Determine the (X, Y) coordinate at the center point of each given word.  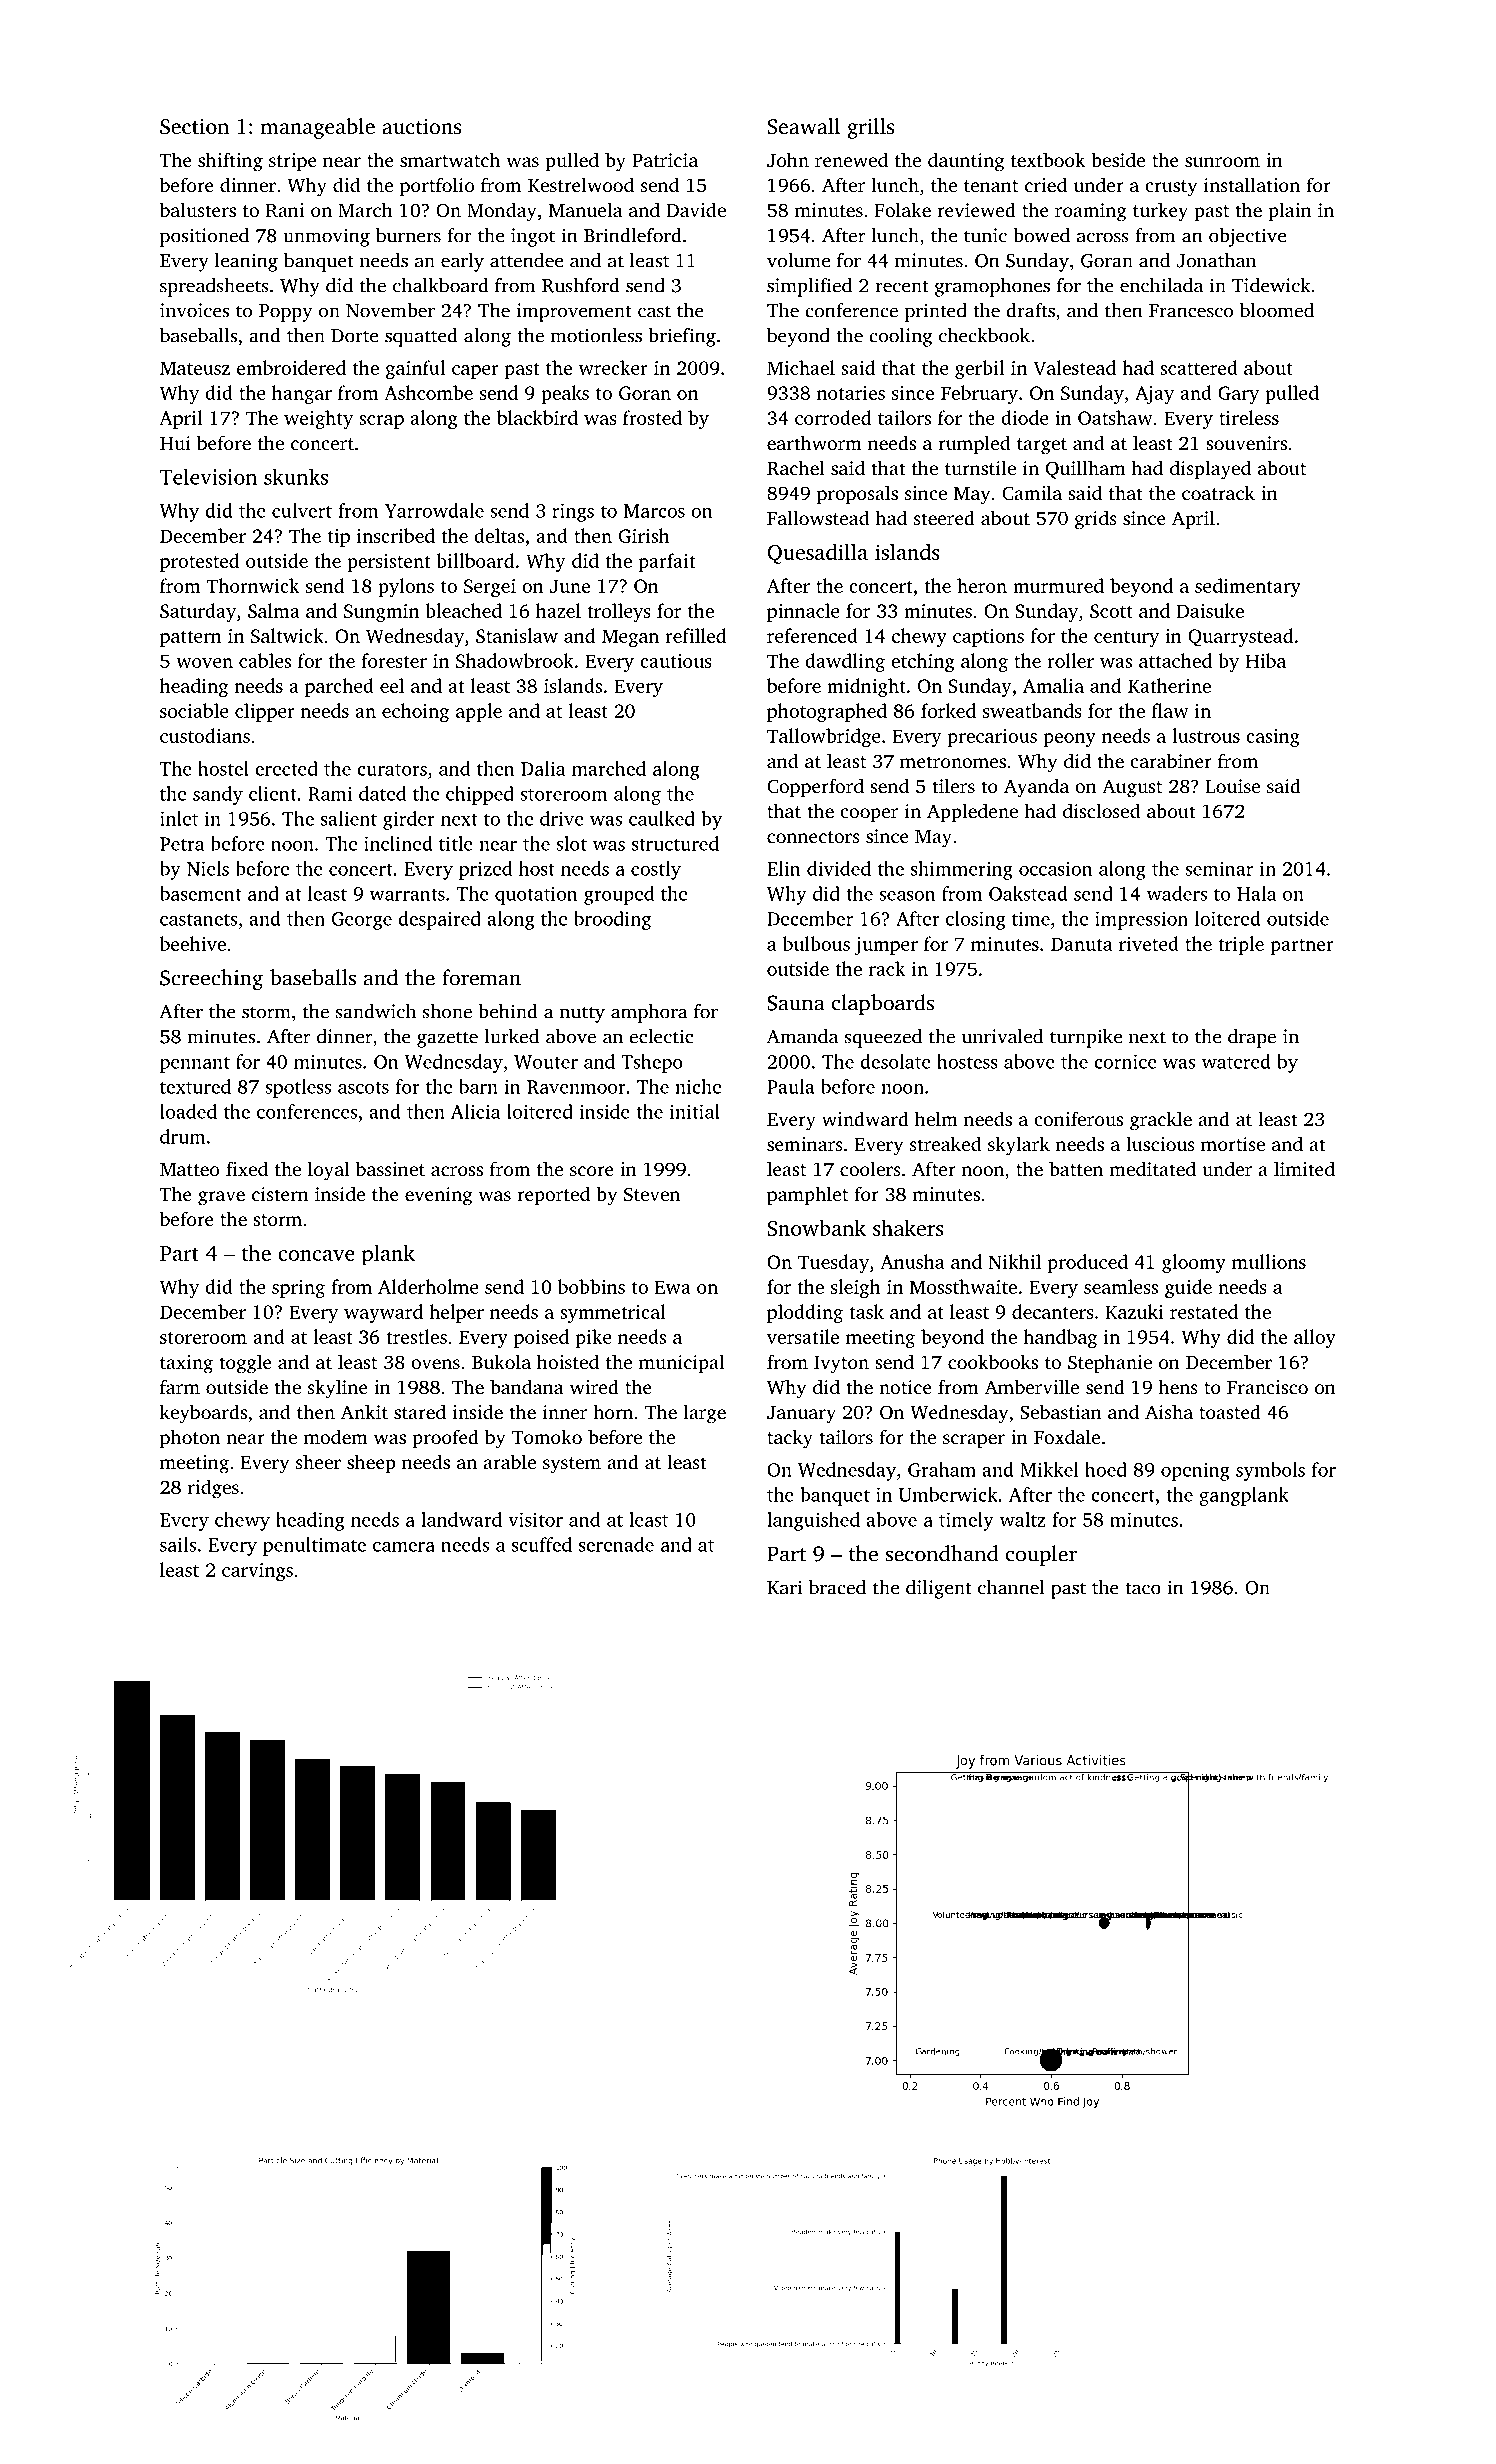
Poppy (286, 313)
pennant (195, 1064)
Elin (783, 868)
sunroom (1222, 162)
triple (1241, 945)
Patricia (665, 160)
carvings (257, 1572)
